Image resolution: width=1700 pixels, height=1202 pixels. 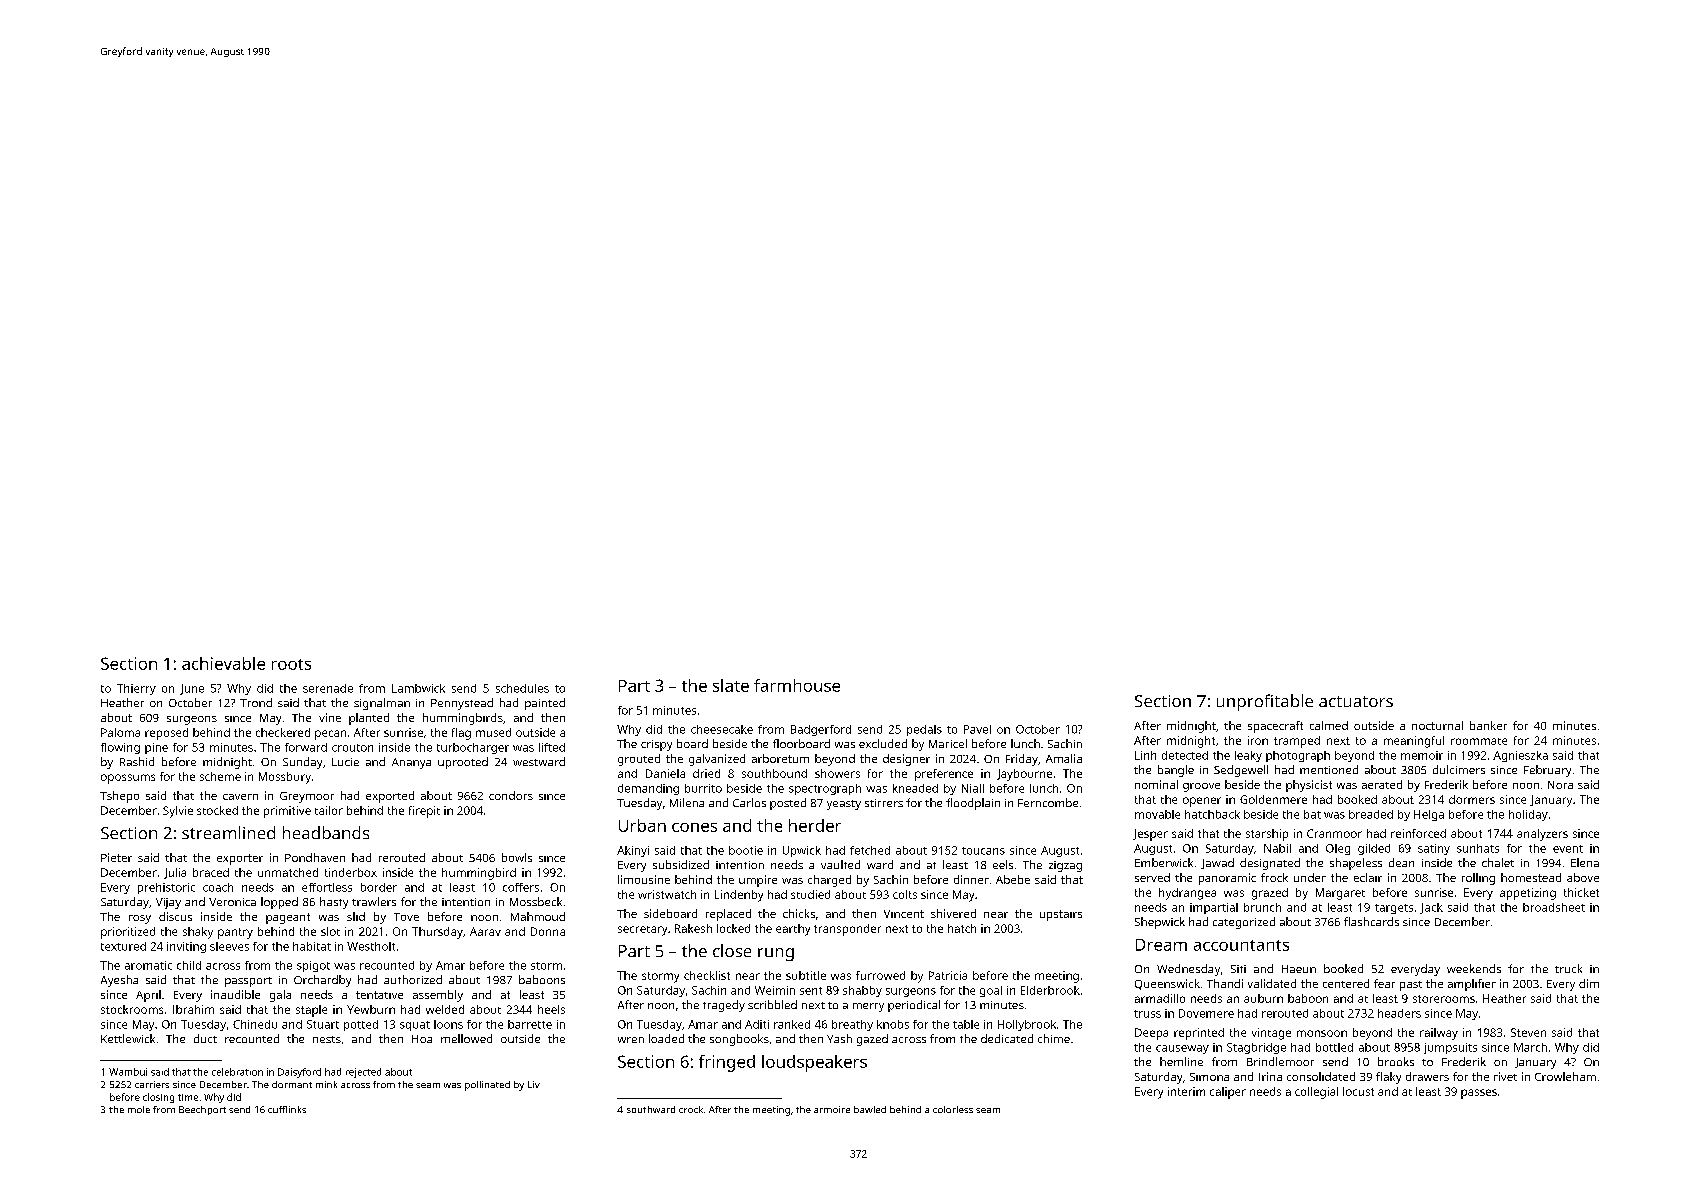 What do you see at coordinates (983, 851) in the page?
I see `toucans` at bounding box center [983, 851].
